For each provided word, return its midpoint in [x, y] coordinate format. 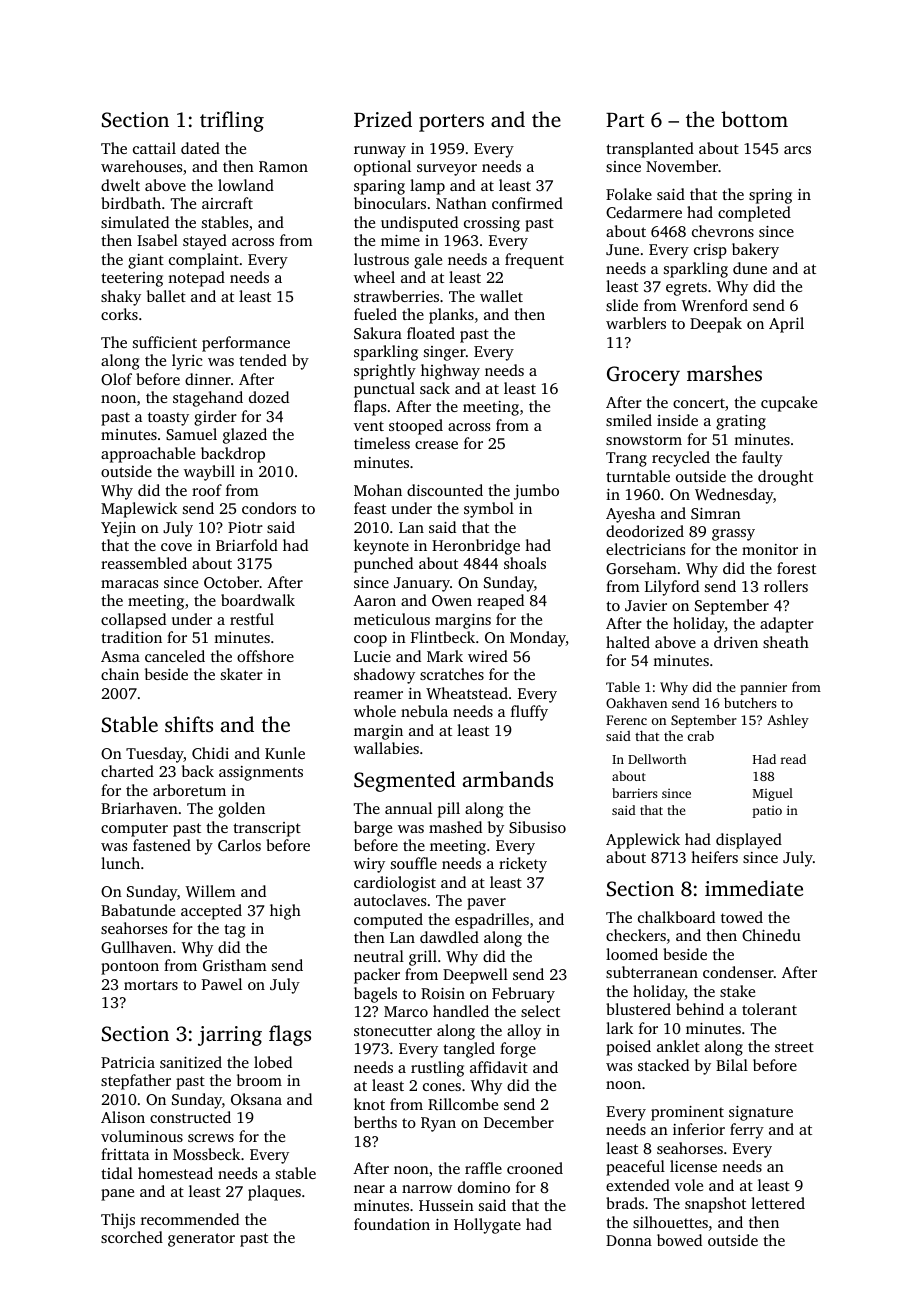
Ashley [788, 721]
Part [625, 120]
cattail [154, 148]
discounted [445, 490]
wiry [369, 865]
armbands [508, 779]
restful [252, 619]
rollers [786, 586]
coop [370, 641]
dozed [269, 397]
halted [628, 642]
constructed [190, 1117]
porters [451, 123]
